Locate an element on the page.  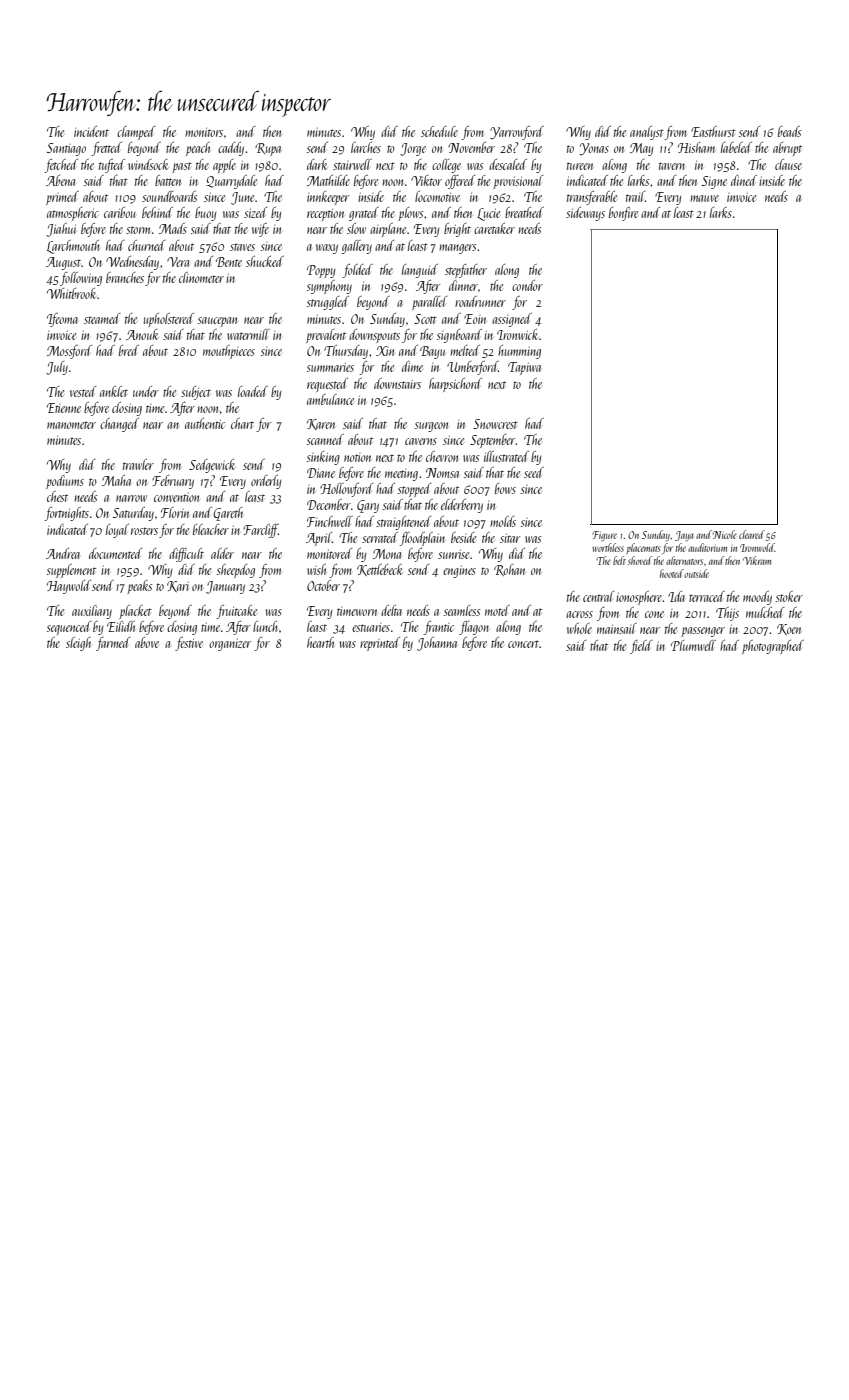
convention is located at coordinates (176, 497).
